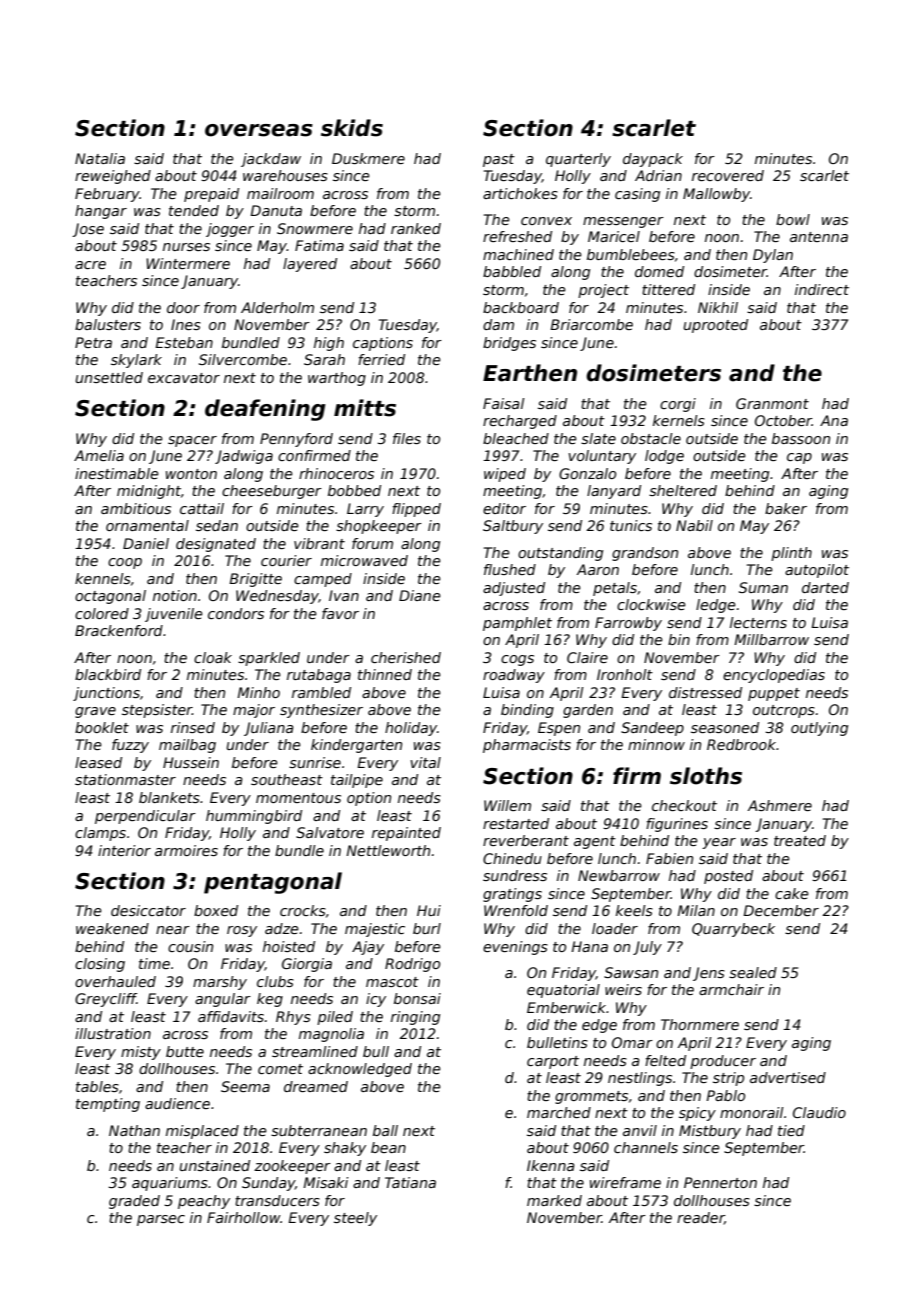 This image has width=924, height=1308. What do you see at coordinates (498, 324) in the image?
I see `dam` at bounding box center [498, 324].
